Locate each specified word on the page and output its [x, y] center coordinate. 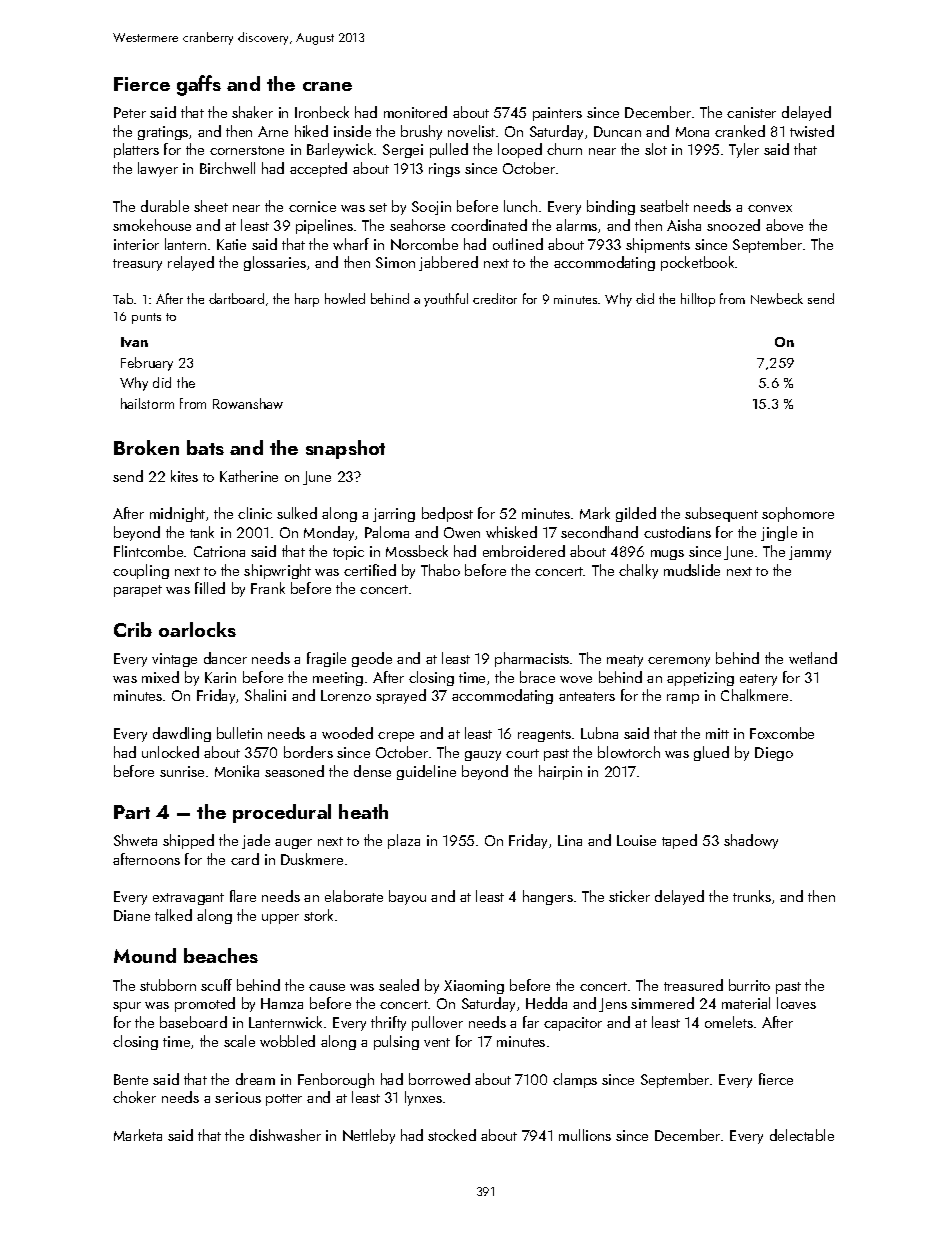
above [784, 225]
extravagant [188, 899]
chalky [638, 571]
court [522, 753]
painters [557, 114]
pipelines [324, 226]
